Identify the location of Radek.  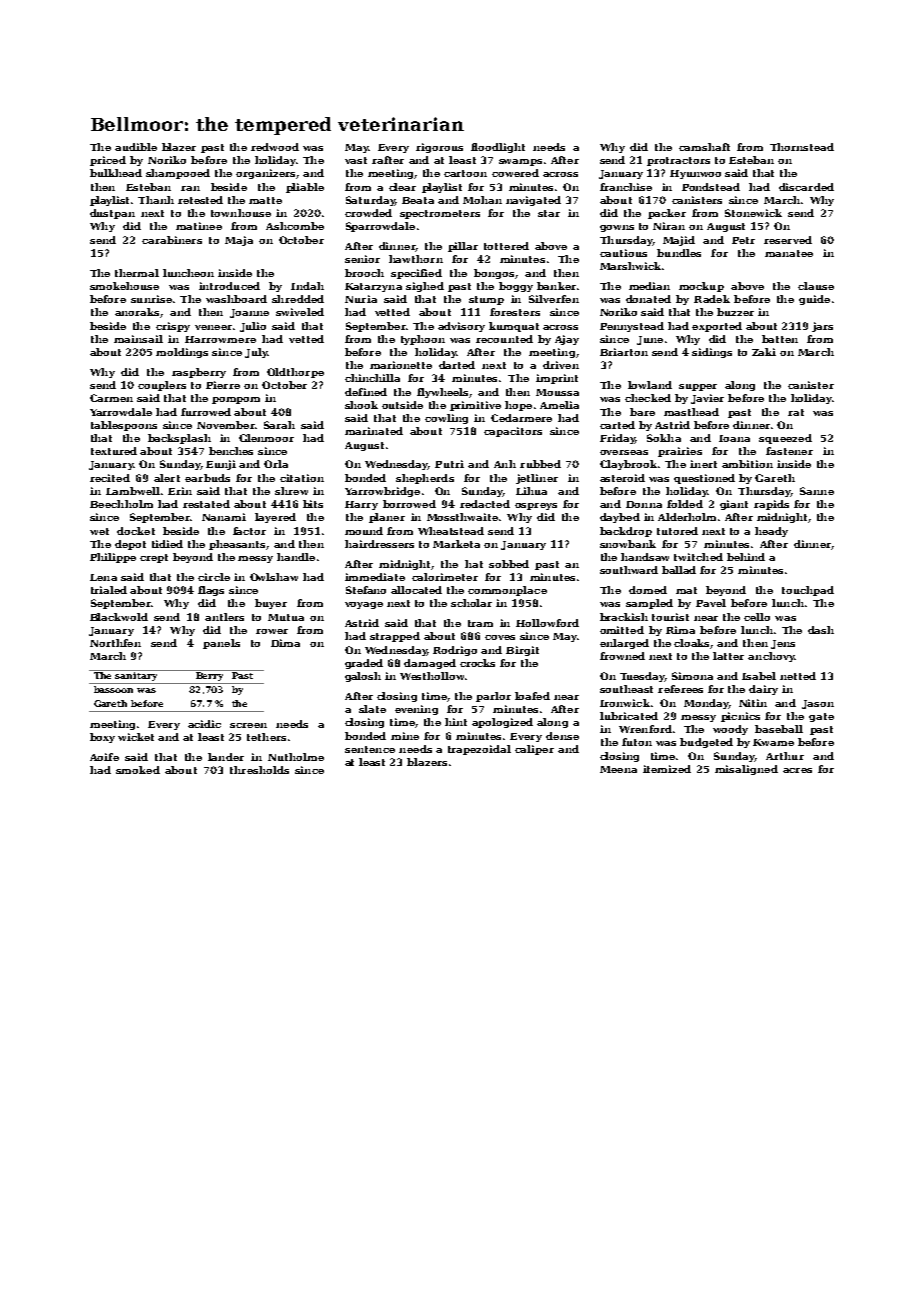
(712, 299).
